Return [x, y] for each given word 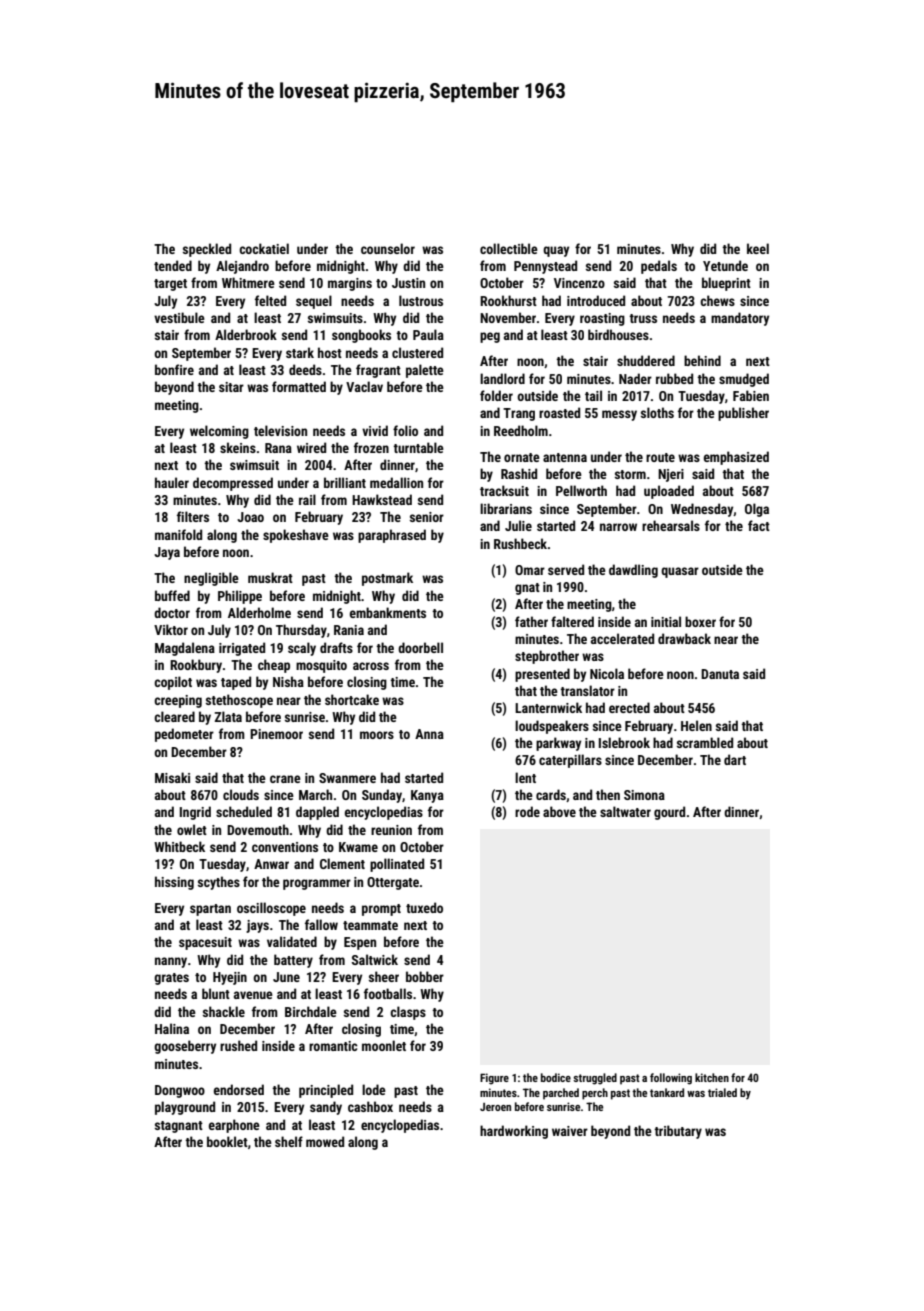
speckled [207, 250]
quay [556, 251]
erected [629, 707]
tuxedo [424, 907]
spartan [210, 910]
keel [758, 248]
